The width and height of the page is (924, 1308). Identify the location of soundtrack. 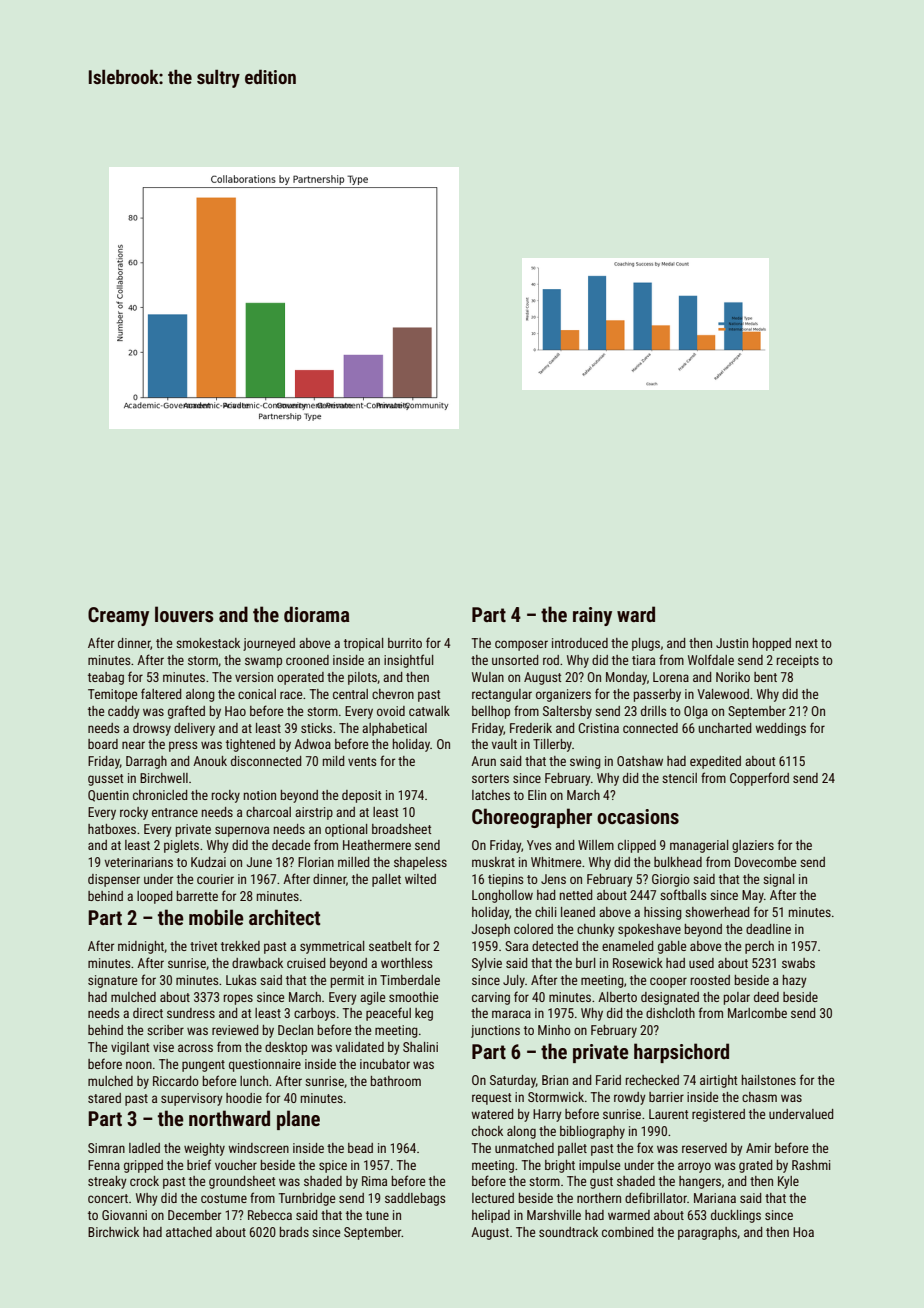
(568, 1232).
